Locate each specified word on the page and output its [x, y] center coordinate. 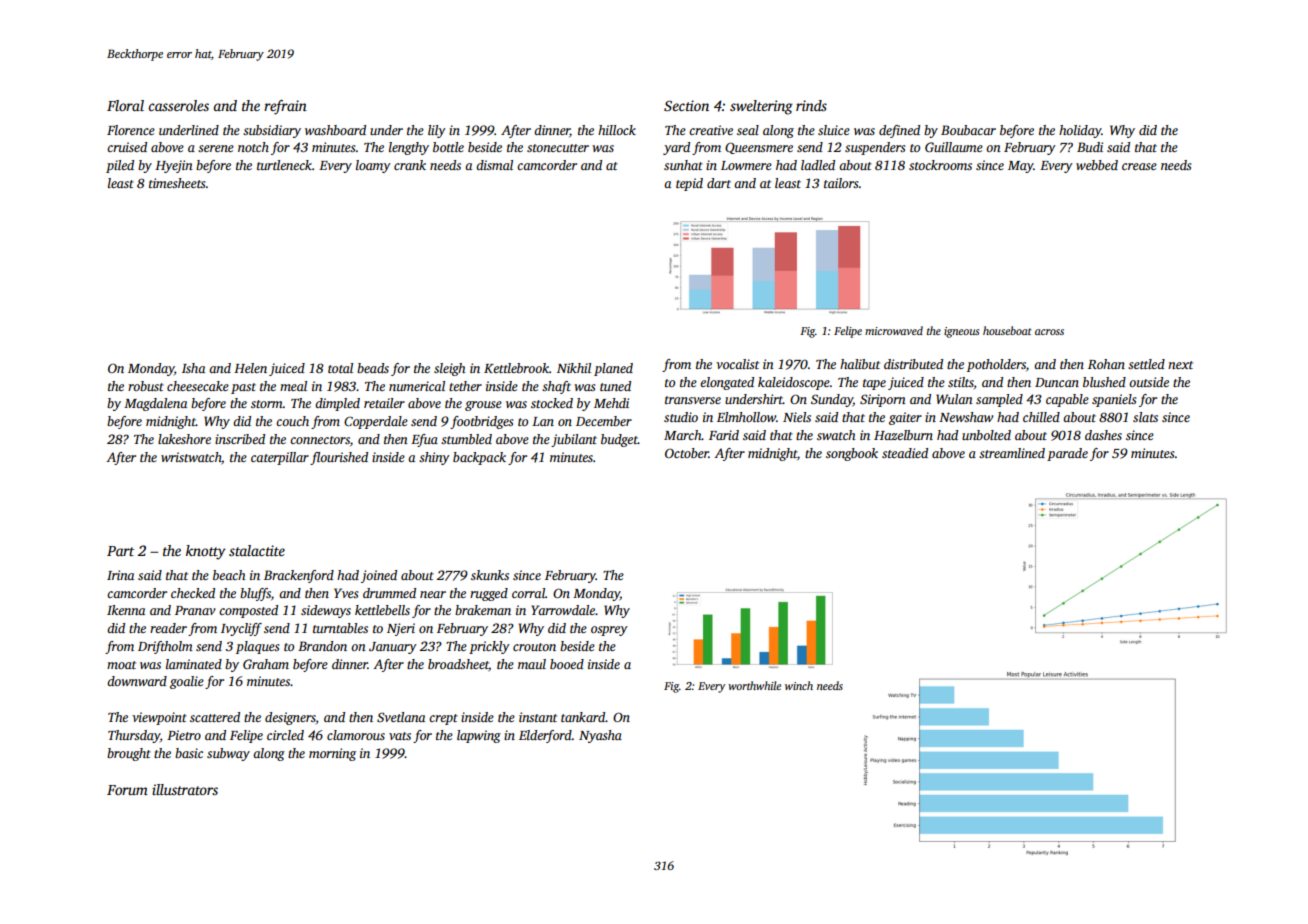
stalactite [257, 550]
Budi [1090, 147]
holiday [1080, 131]
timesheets [177, 183]
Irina [120, 575]
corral [528, 593]
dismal [494, 165]
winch [799, 685]
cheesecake [198, 386]
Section [686, 105]
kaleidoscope [794, 383]
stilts [961, 382]
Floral [125, 105]
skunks [490, 575]
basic [189, 753]
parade [1067, 454]
